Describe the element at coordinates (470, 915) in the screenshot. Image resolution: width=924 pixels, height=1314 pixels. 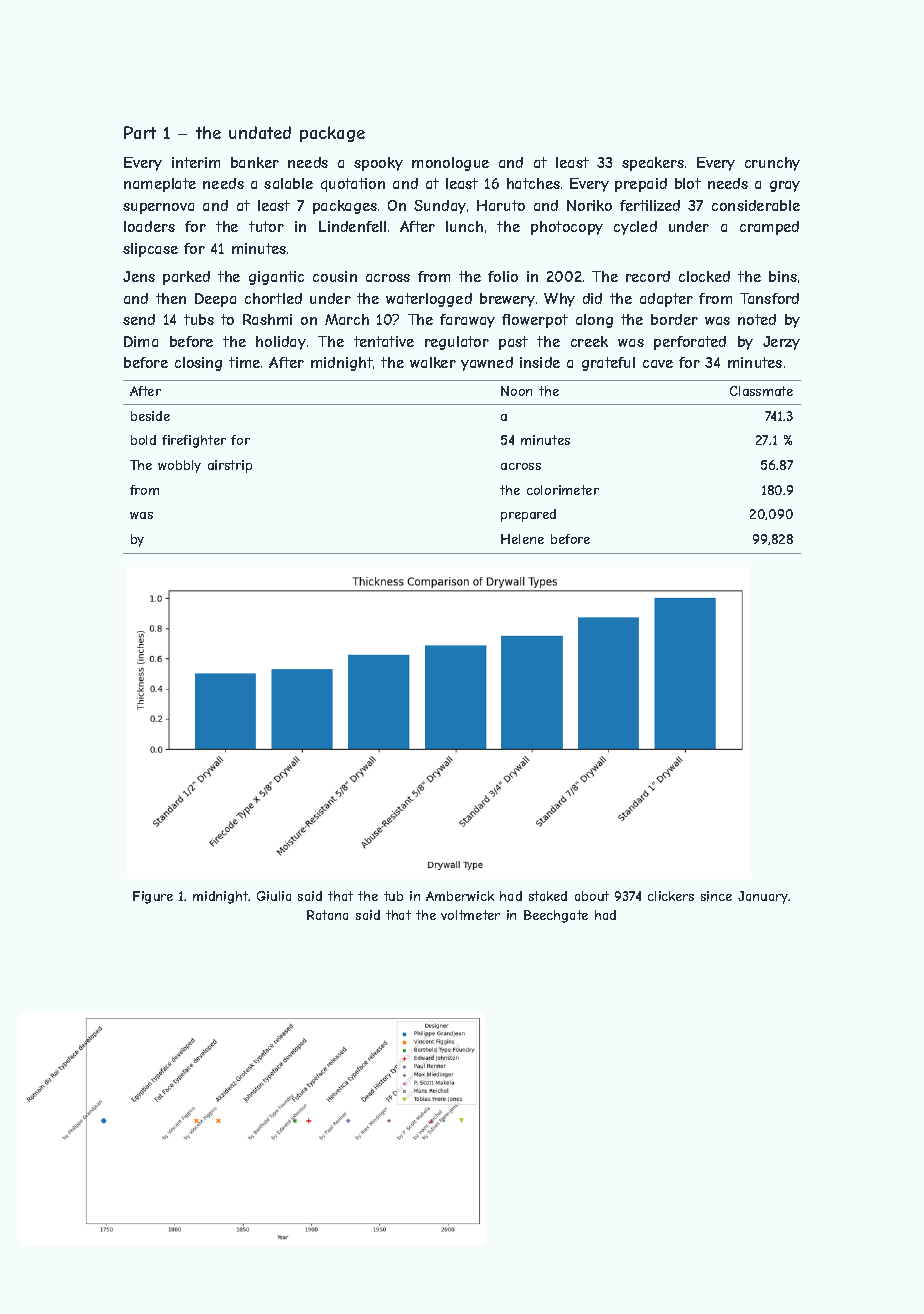
I see `voltmeter` at that location.
